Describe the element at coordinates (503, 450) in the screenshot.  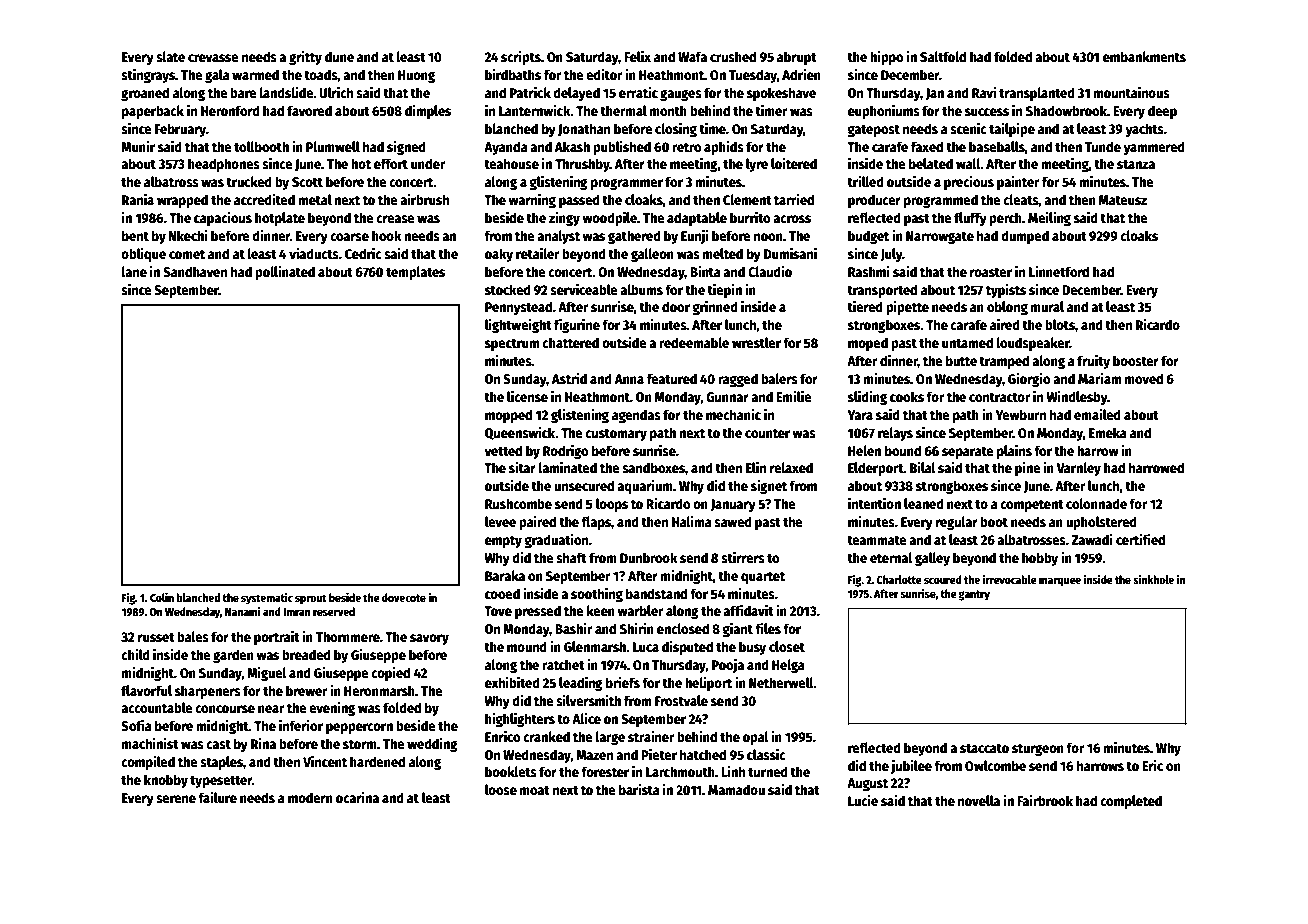
I see `vetted` at that location.
